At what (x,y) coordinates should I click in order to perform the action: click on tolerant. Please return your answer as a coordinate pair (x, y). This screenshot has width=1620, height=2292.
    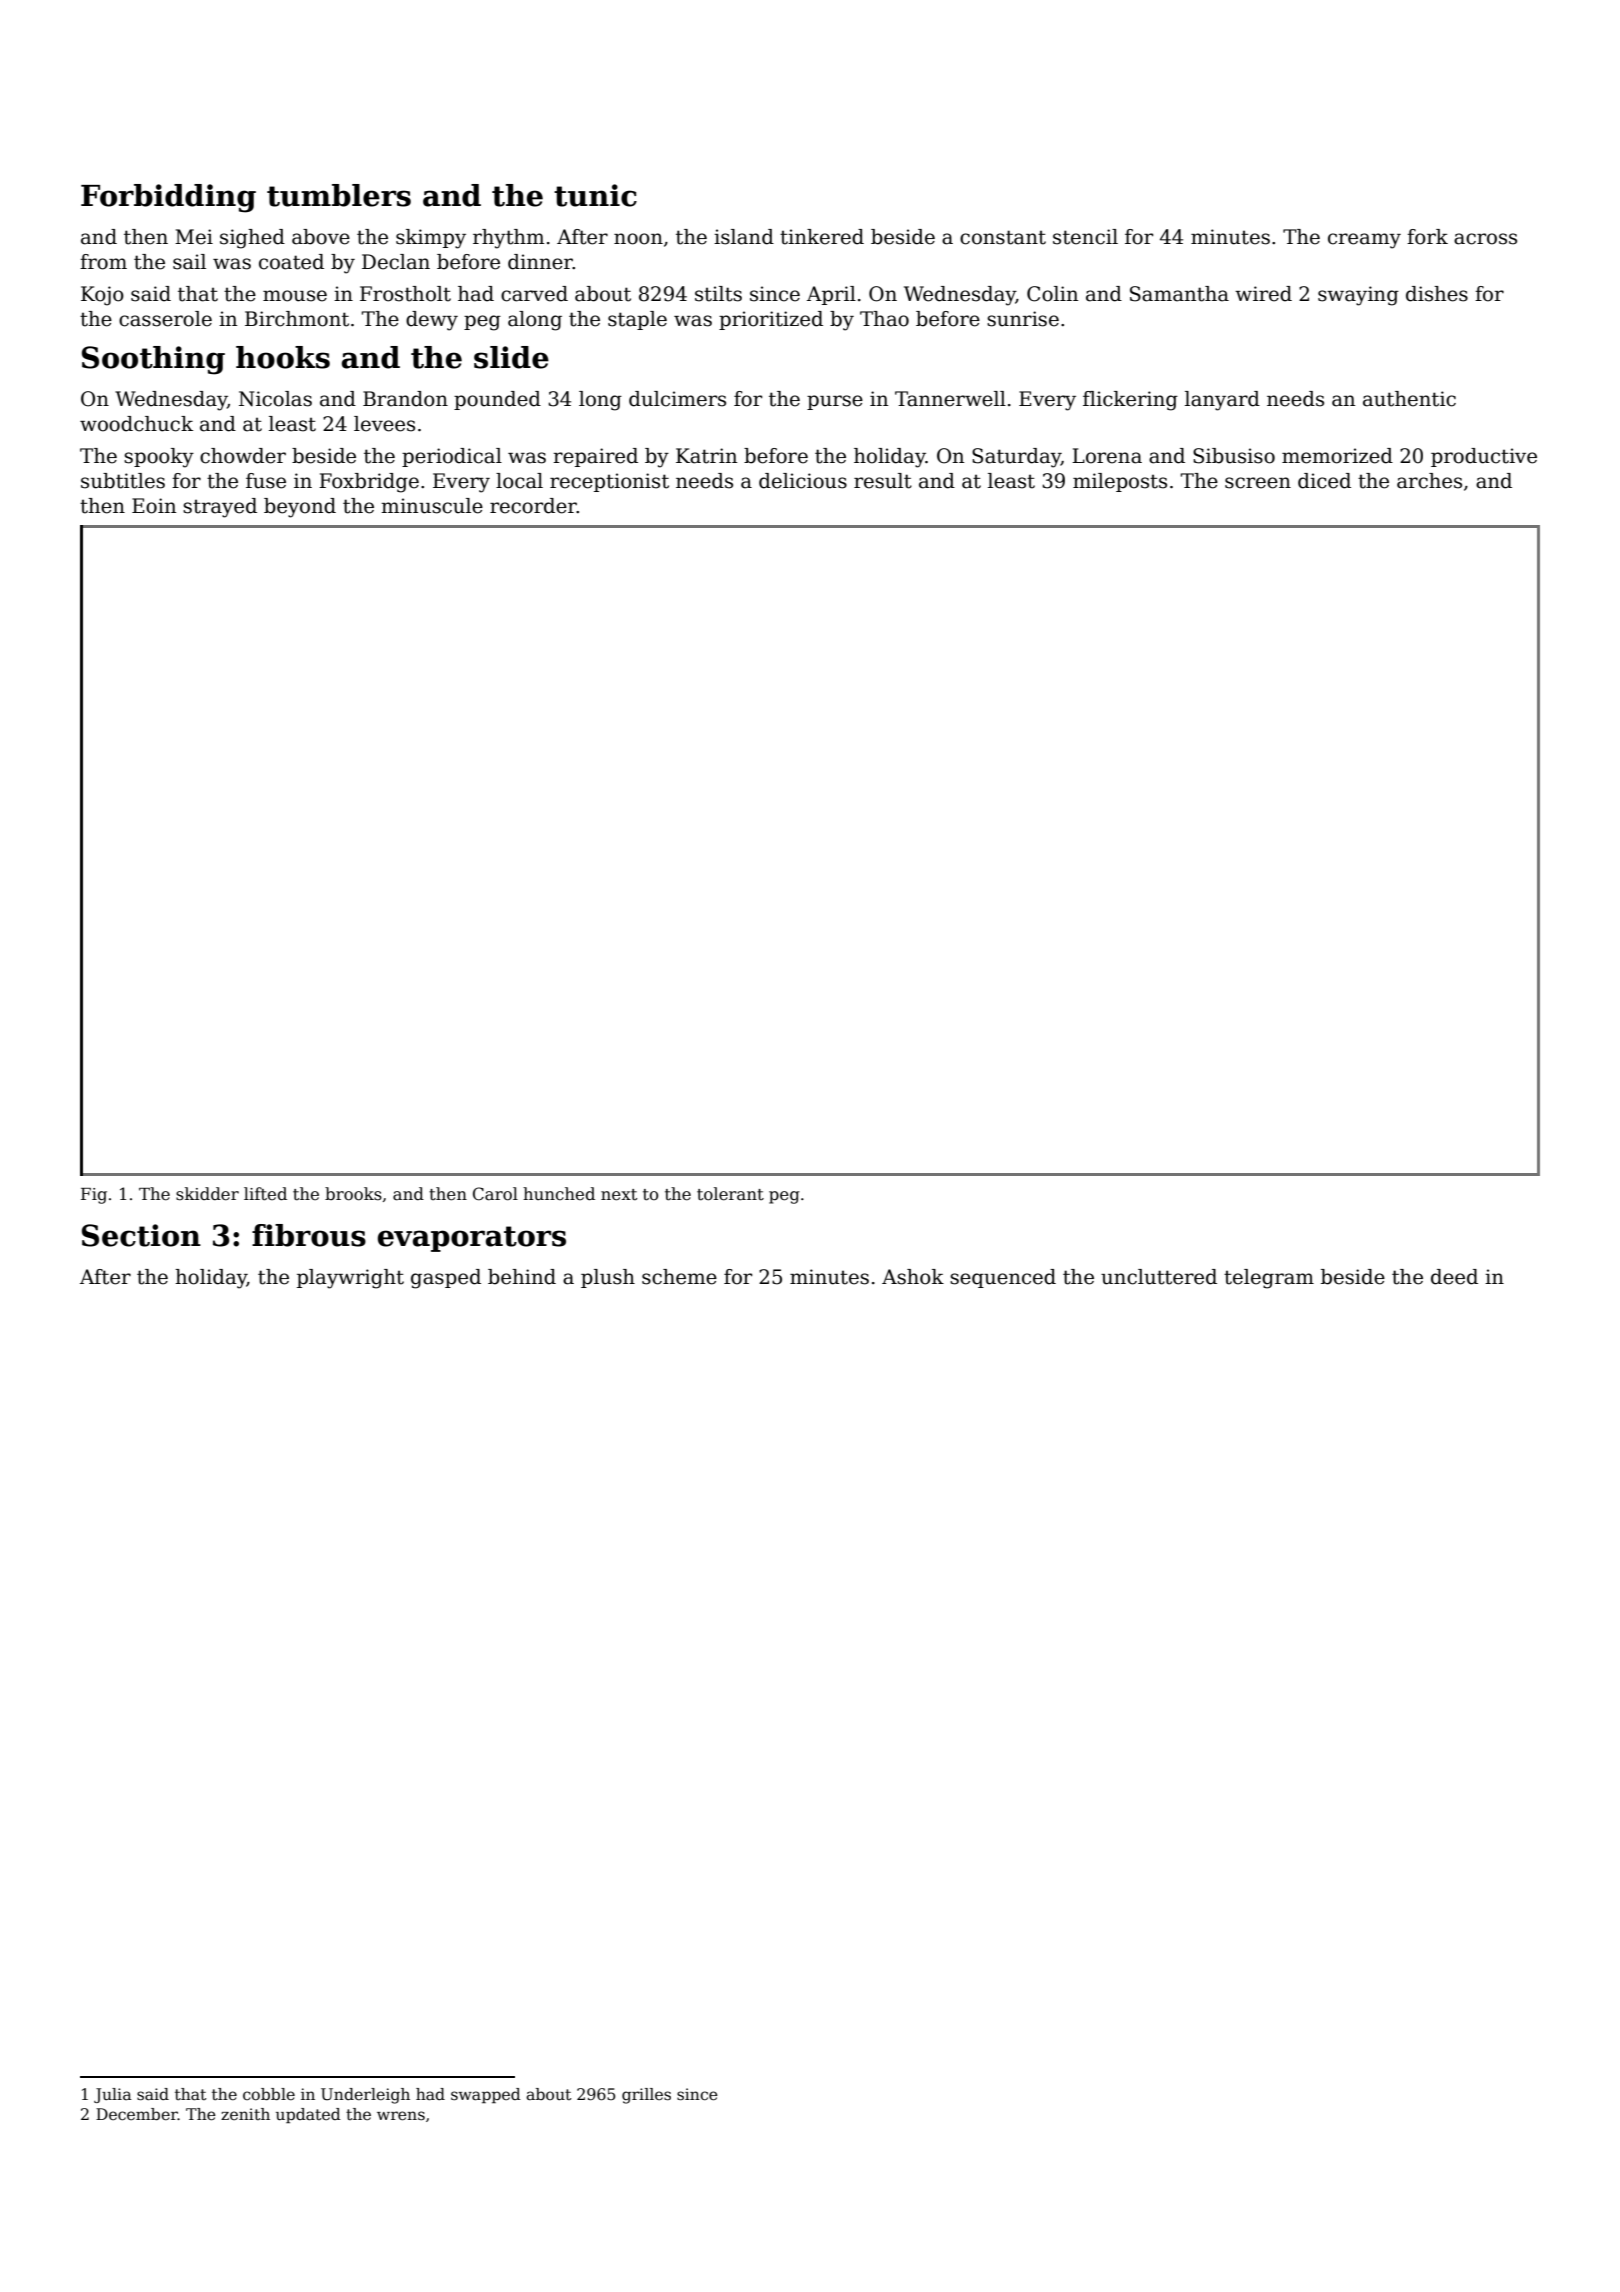
    Looking at the image, I should click on (730, 1194).
